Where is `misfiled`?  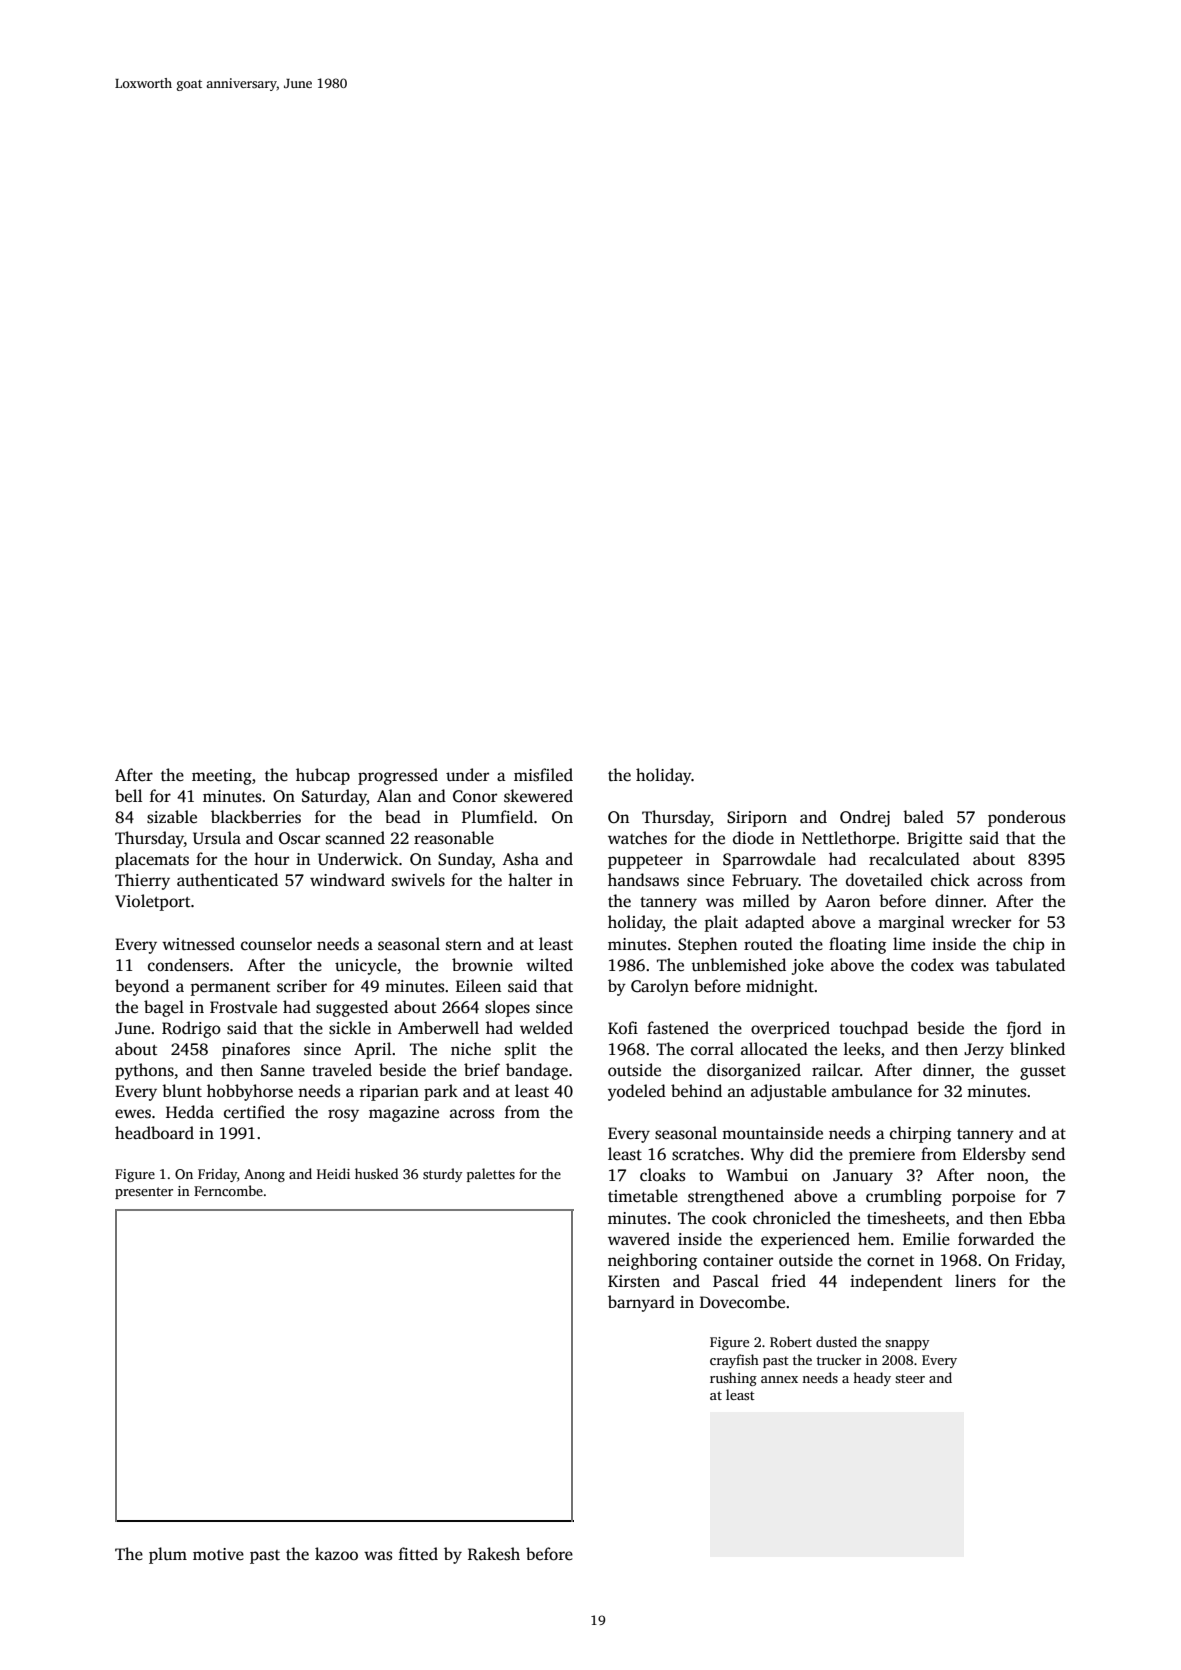
misfiled is located at coordinates (543, 775).
